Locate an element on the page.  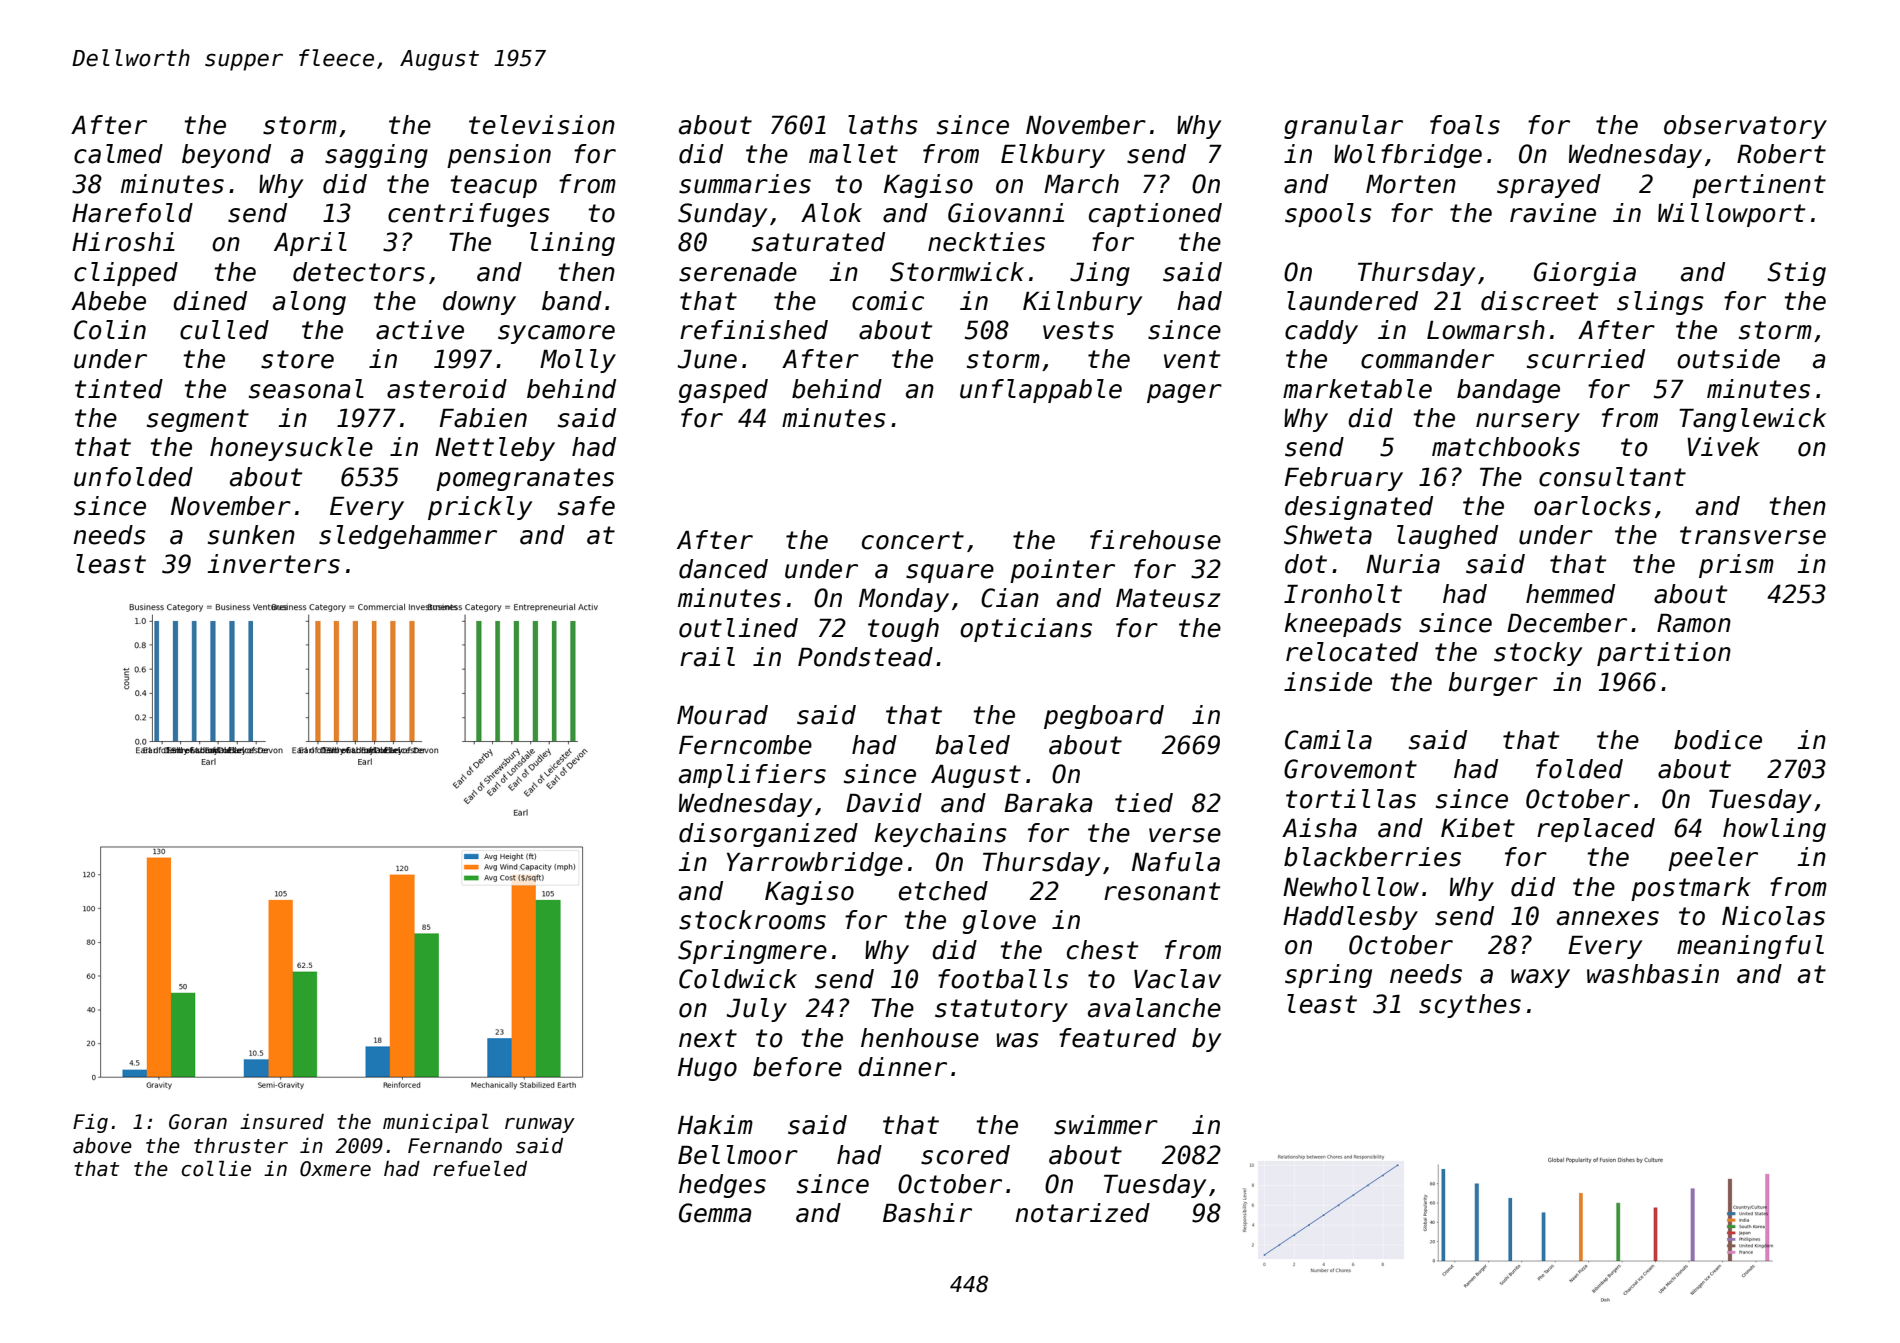
resonant is located at coordinates (1162, 891).
